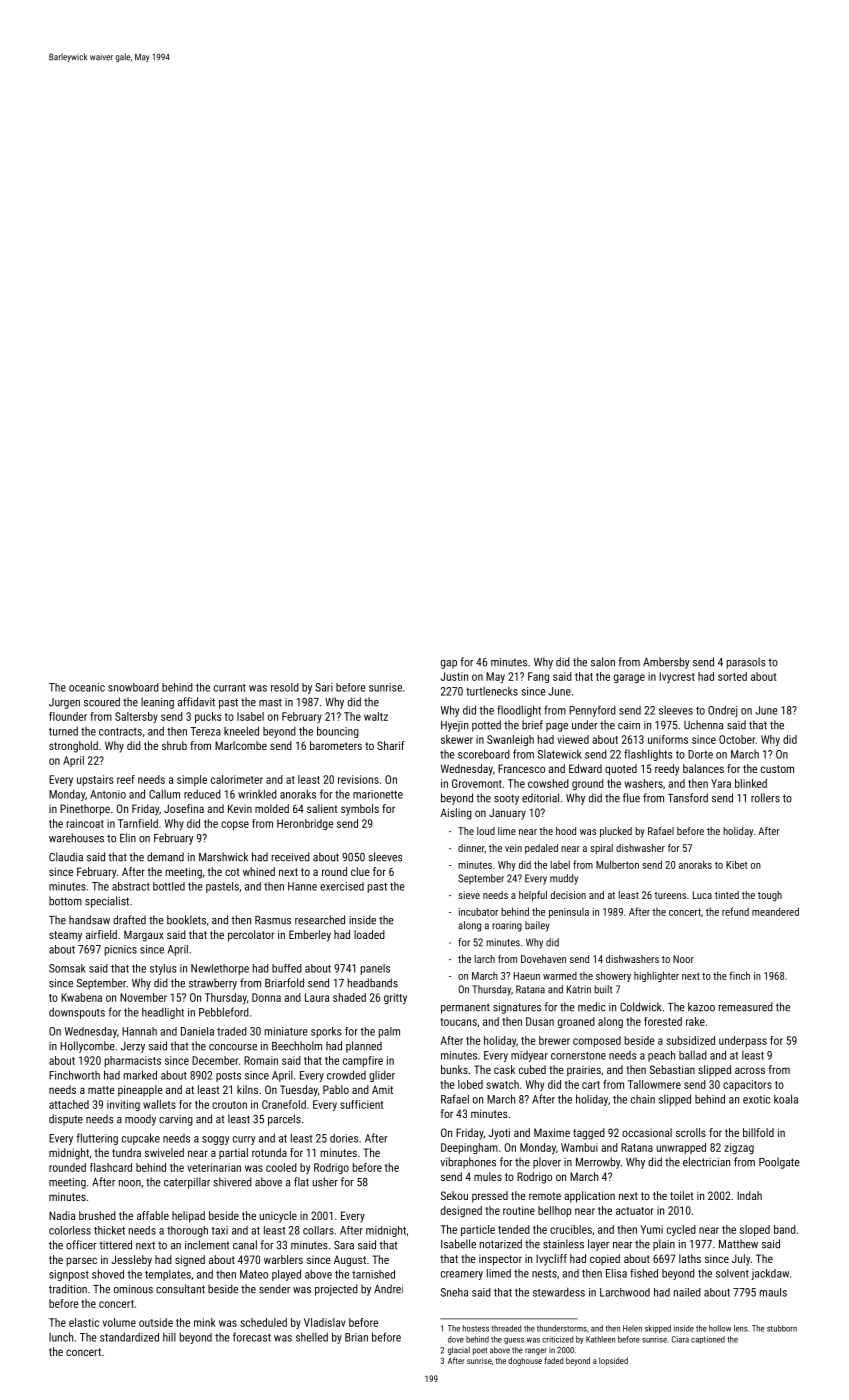  I want to click on showery, so click(613, 976).
